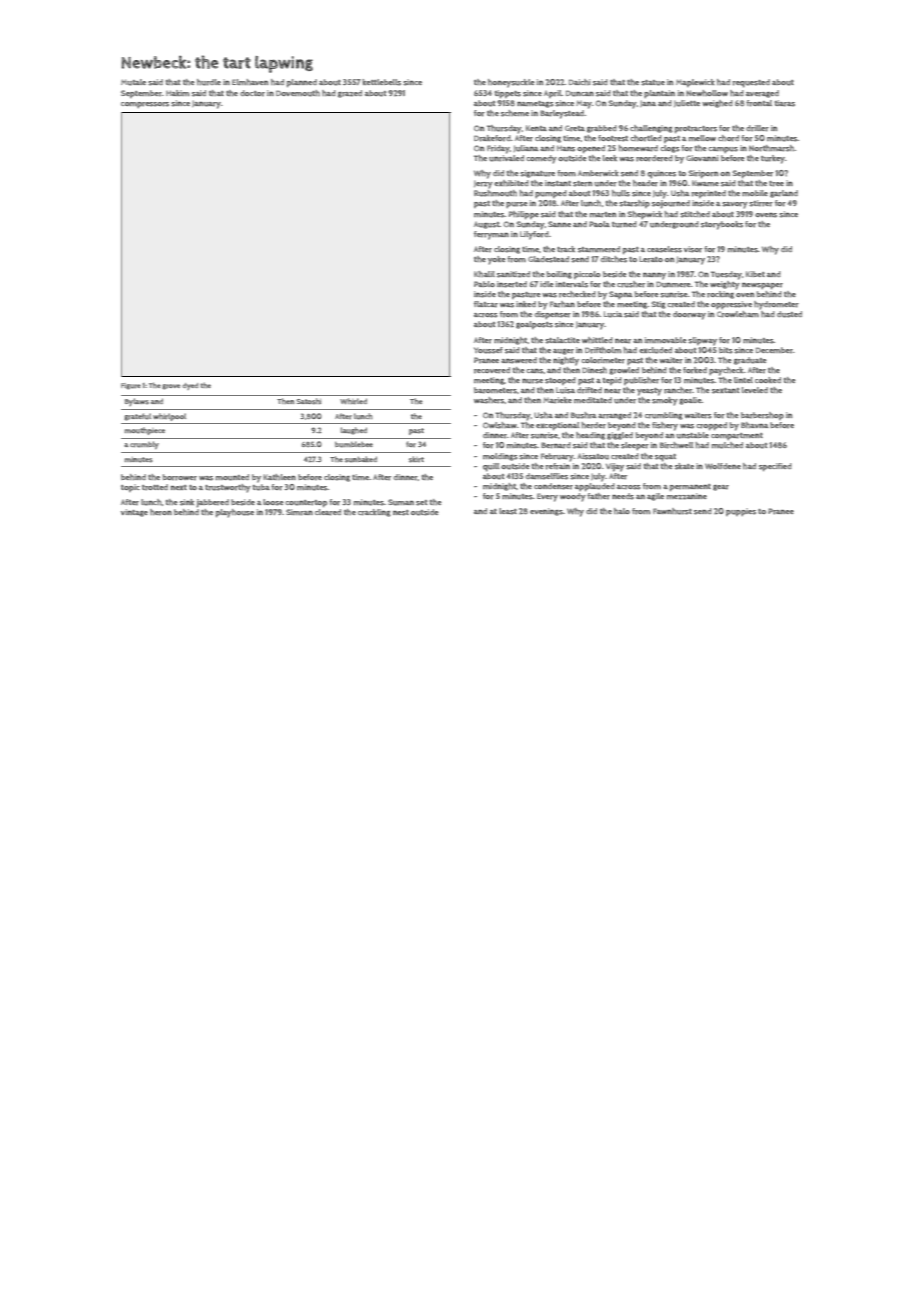 The image size is (924, 1308). I want to click on nametags, so click(535, 104).
